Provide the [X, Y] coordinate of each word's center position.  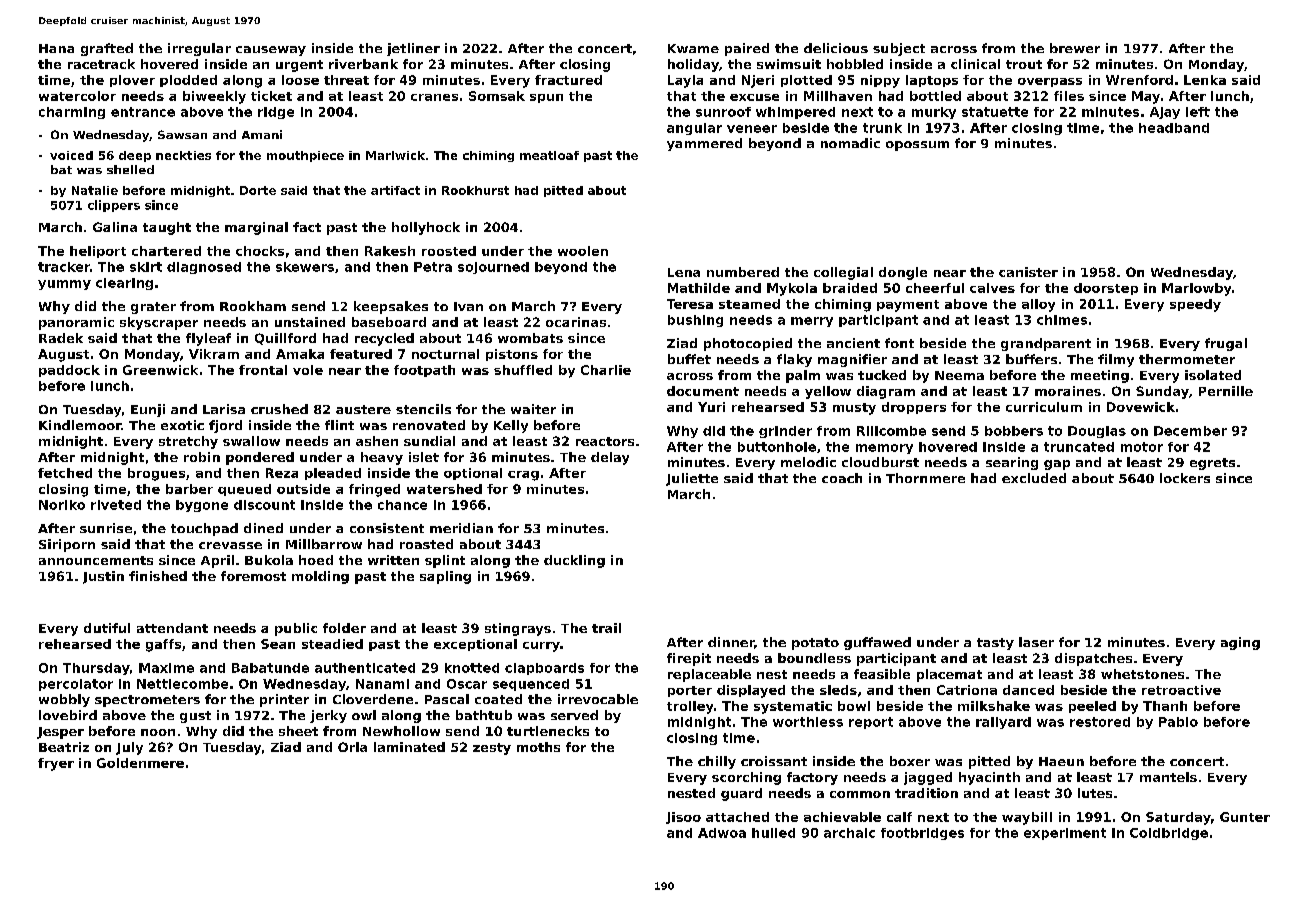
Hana [56, 48]
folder [344, 628]
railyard [1003, 723]
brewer [1075, 48]
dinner [731, 642]
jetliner [413, 49]
